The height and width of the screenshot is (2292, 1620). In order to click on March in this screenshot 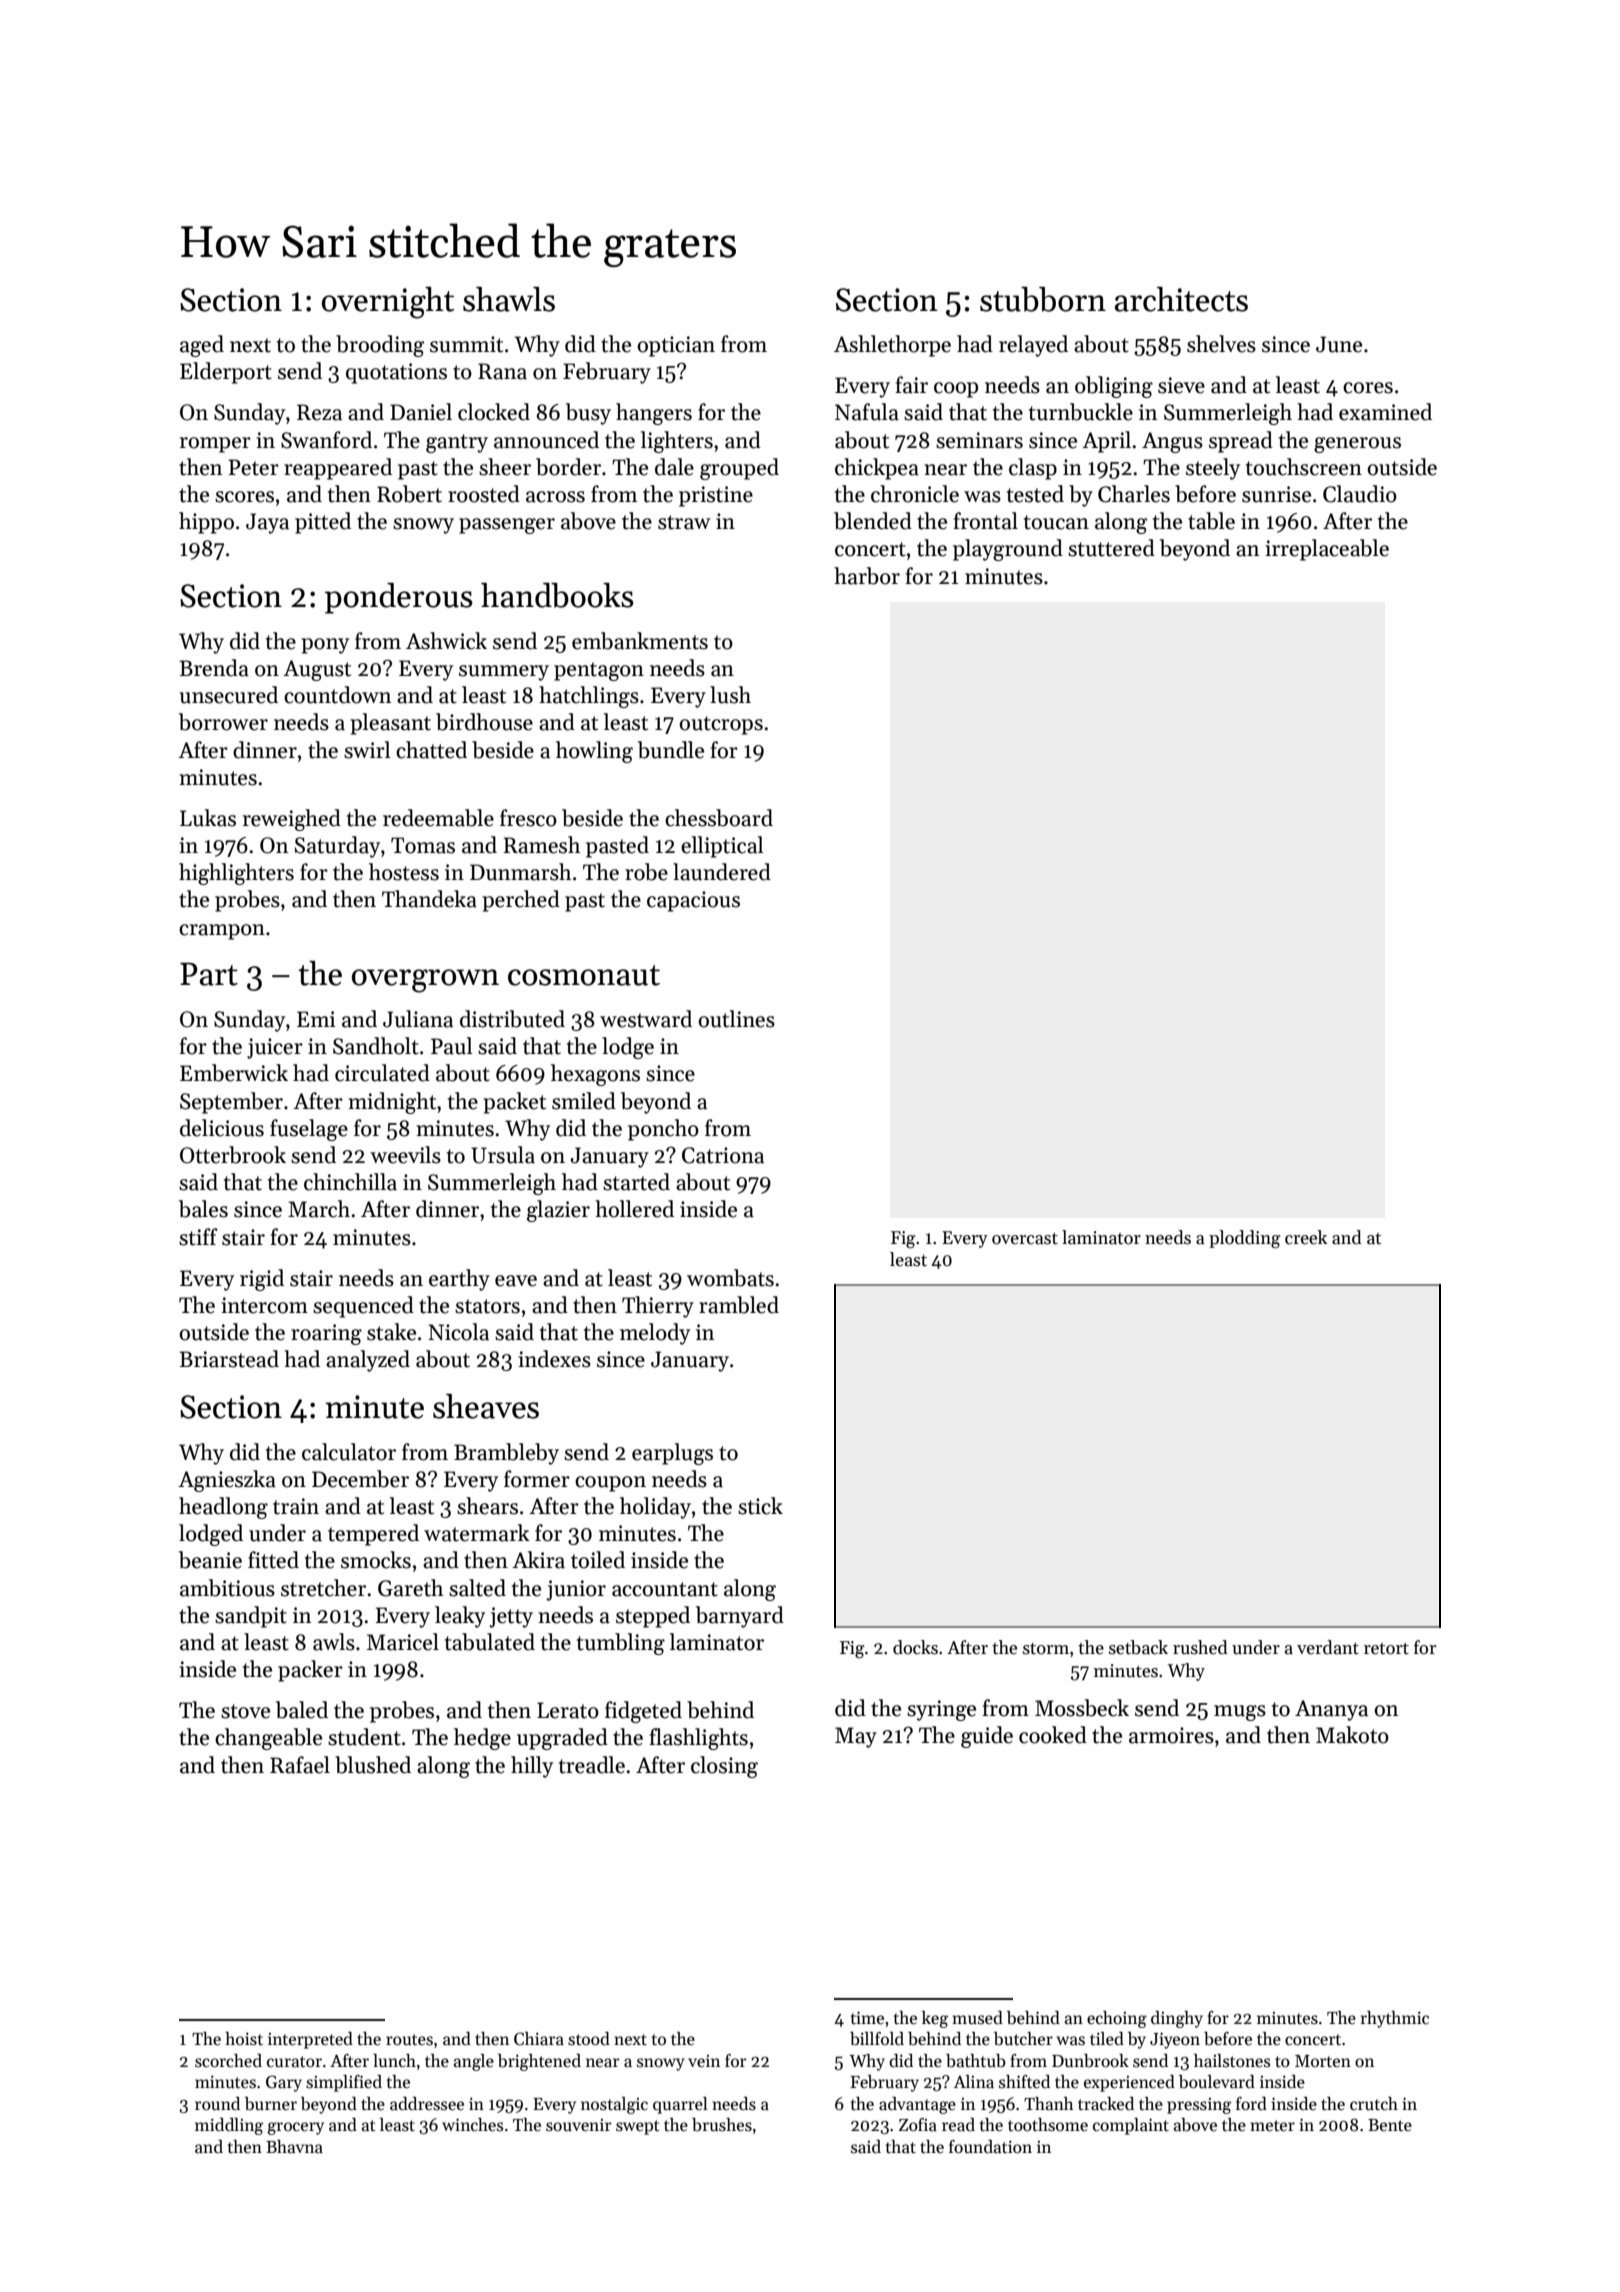, I will do `click(319, 1209)`.
